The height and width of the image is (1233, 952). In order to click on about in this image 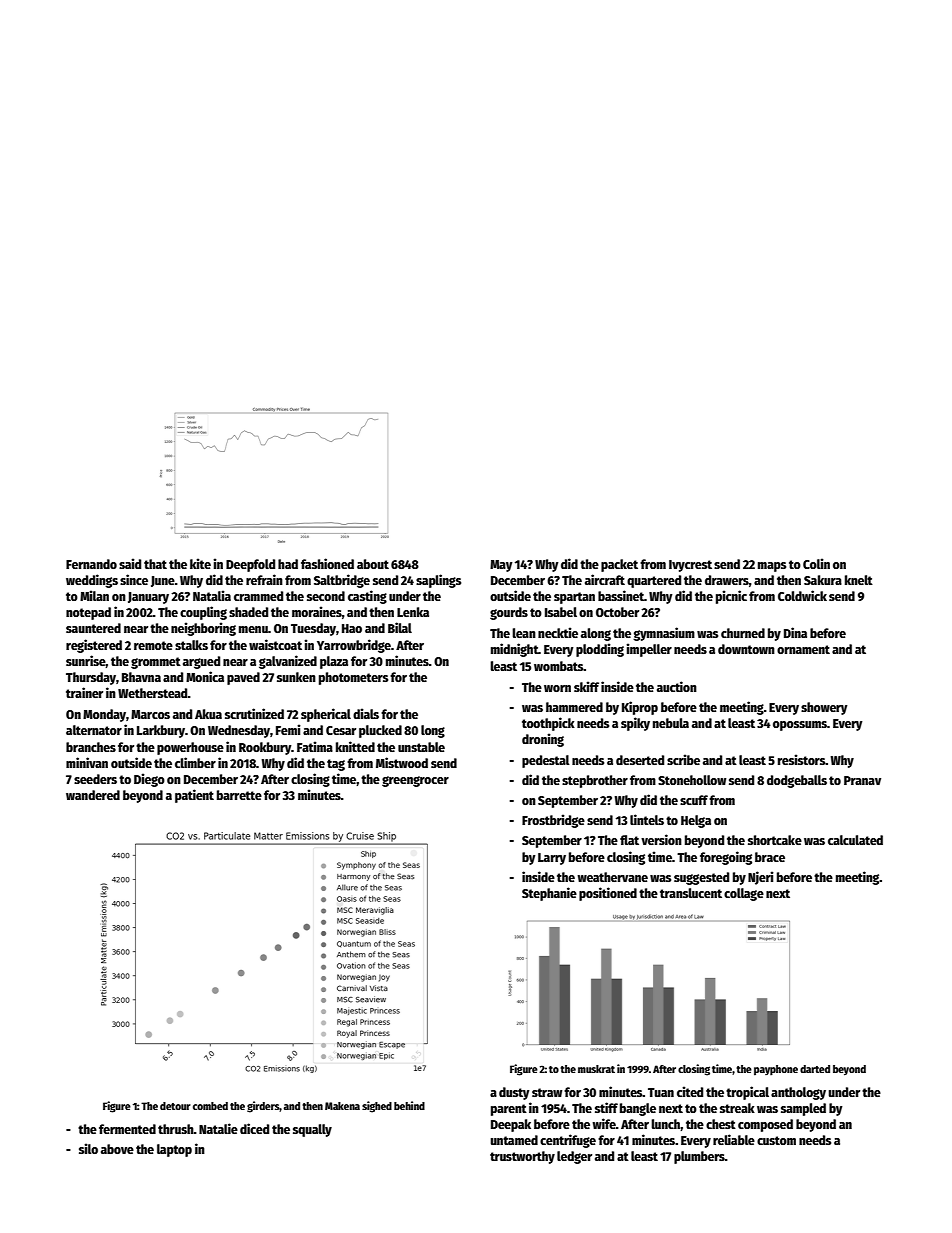, I will do `click(373, 564)`.
